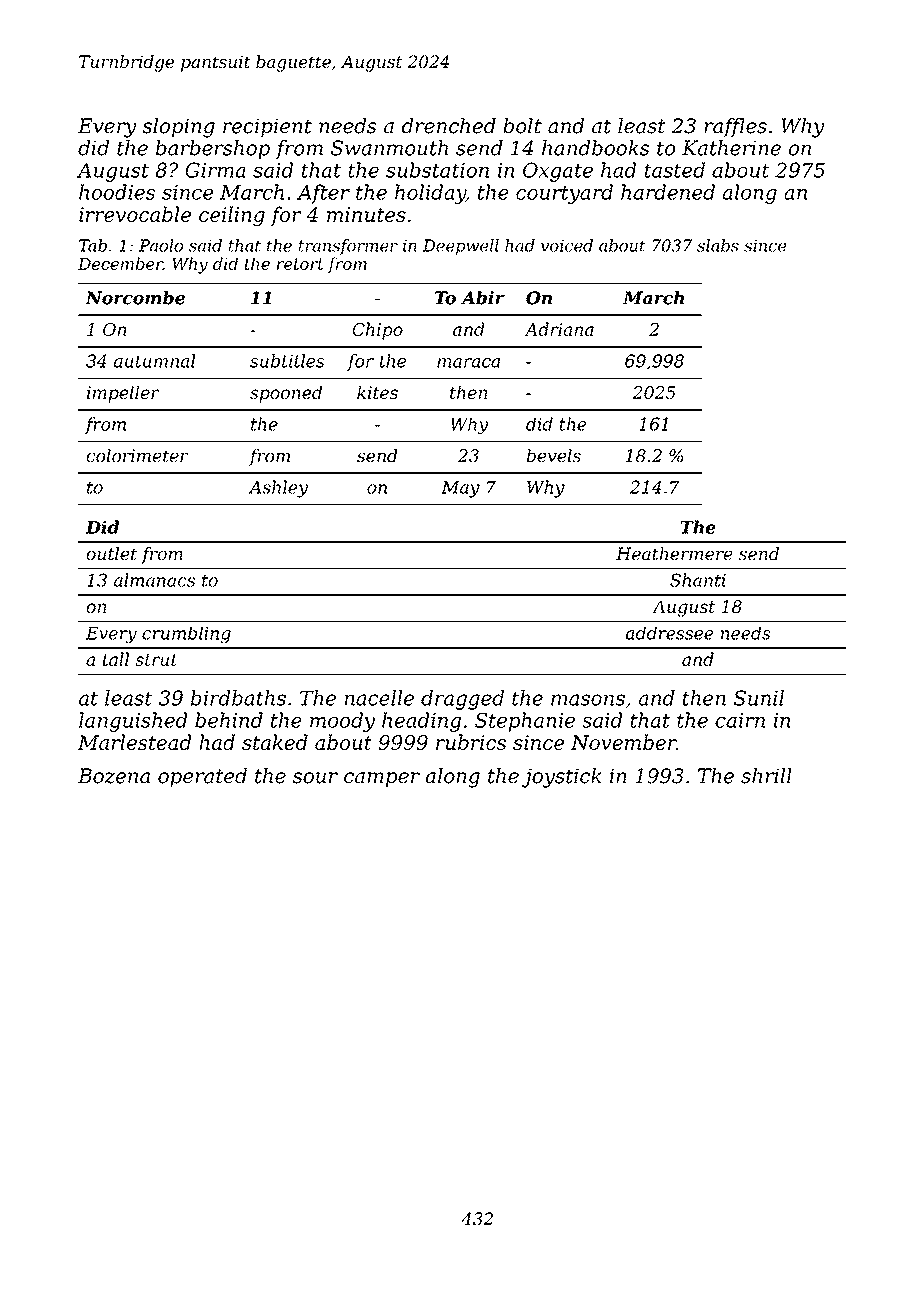 The image size is (924, 1311). I want to click on tall, so click(116, 659).
